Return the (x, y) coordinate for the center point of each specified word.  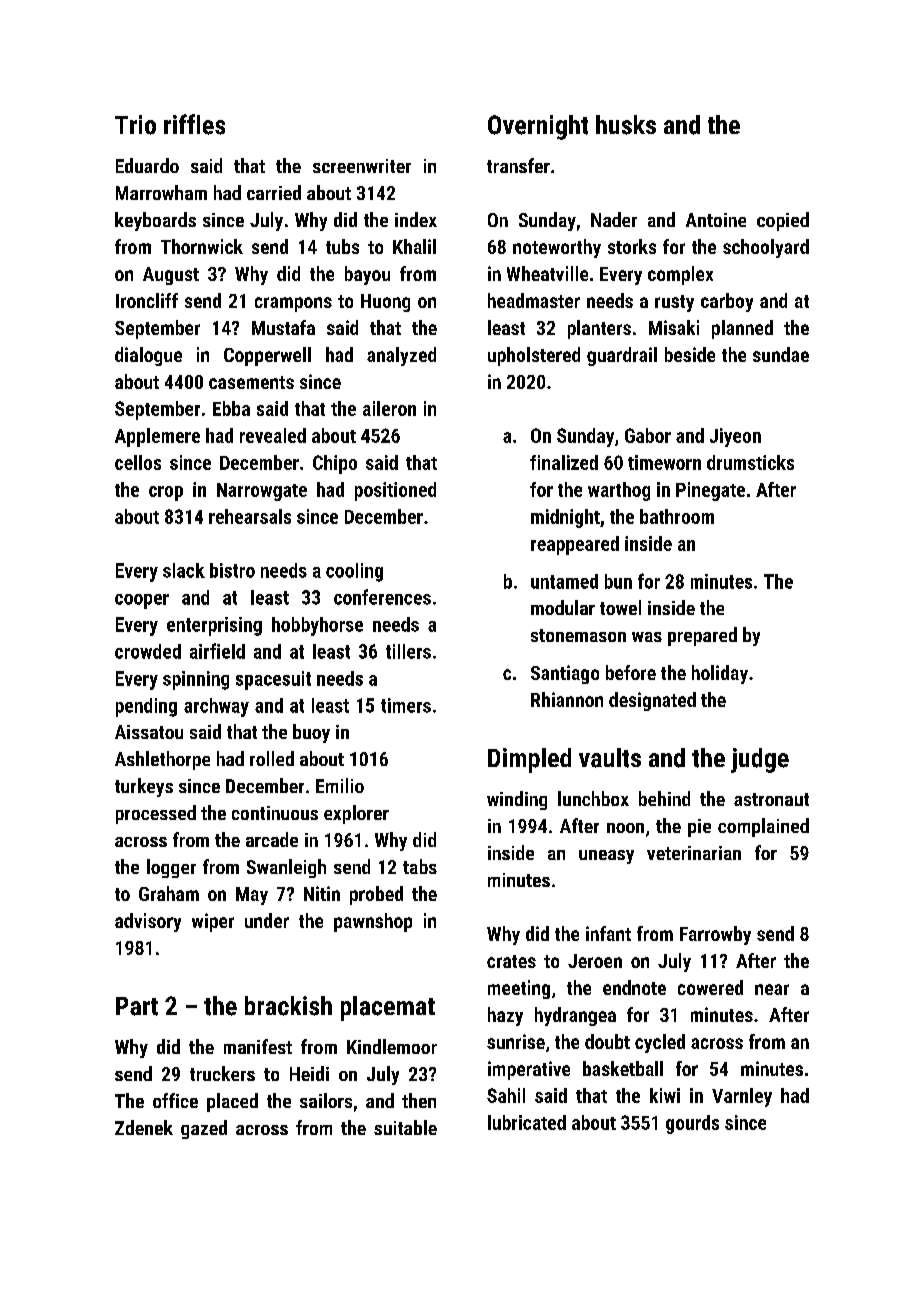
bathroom (677, 516)
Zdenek (144, 1127)
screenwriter (362, 166)
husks (626, 125)
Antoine (716, 220)
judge (760, 760)
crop (166, 493)
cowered (710, 987)
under (267, 920)
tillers (408, 651)
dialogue (148, 356)
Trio (135, 125)
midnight (565, 518)
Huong (385, 303)
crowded (148, 651)
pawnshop (373, 922)
